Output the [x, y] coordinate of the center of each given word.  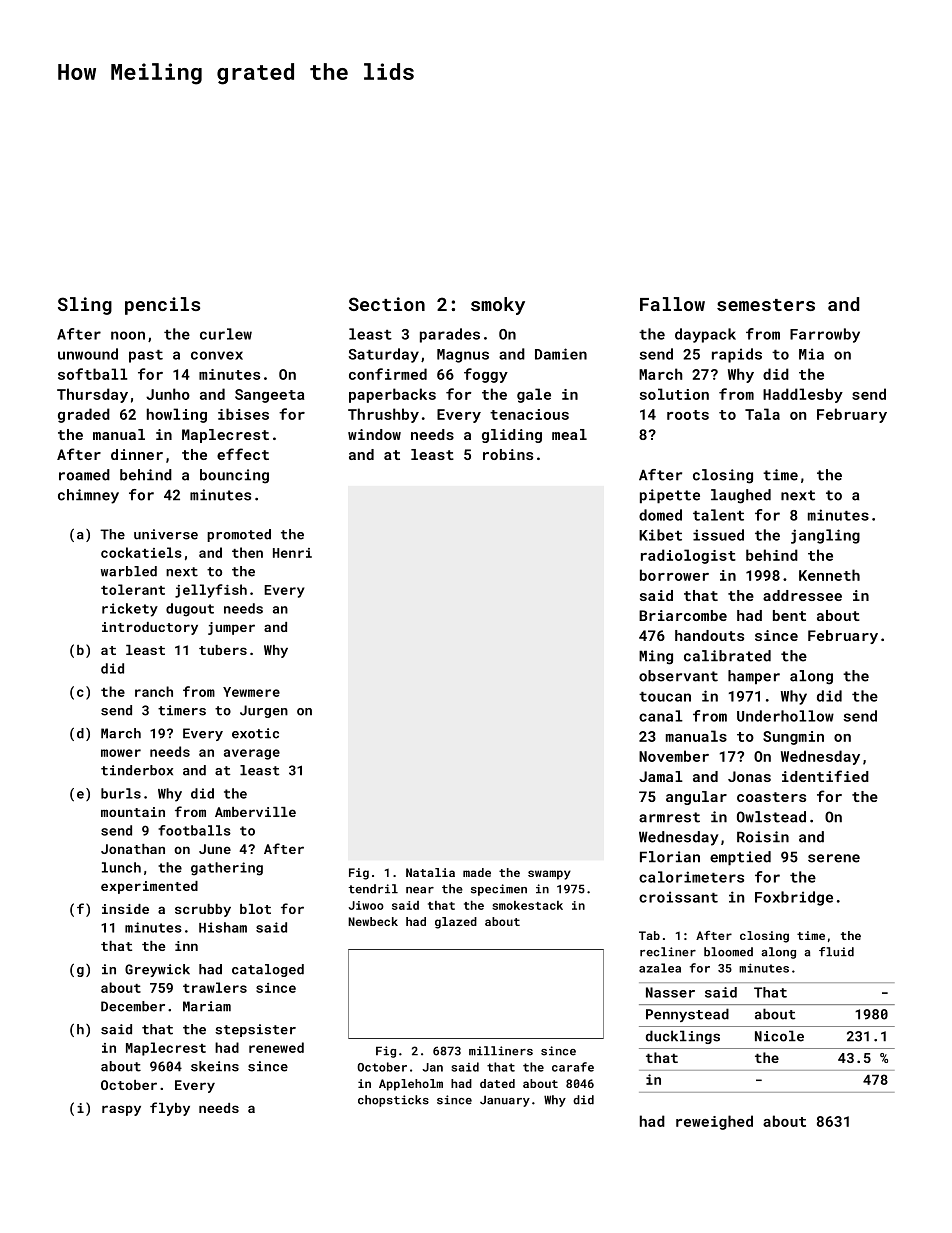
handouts [709, 635]
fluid [836, 952]
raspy [121, 1110]
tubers [223, 650]
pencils [162, 306]
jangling [825, 536]
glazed [456, 923]
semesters [766, 305]
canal [661, 716]
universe [166, 534]
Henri [292, 553]
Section [387, 304]
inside [125, 909]
